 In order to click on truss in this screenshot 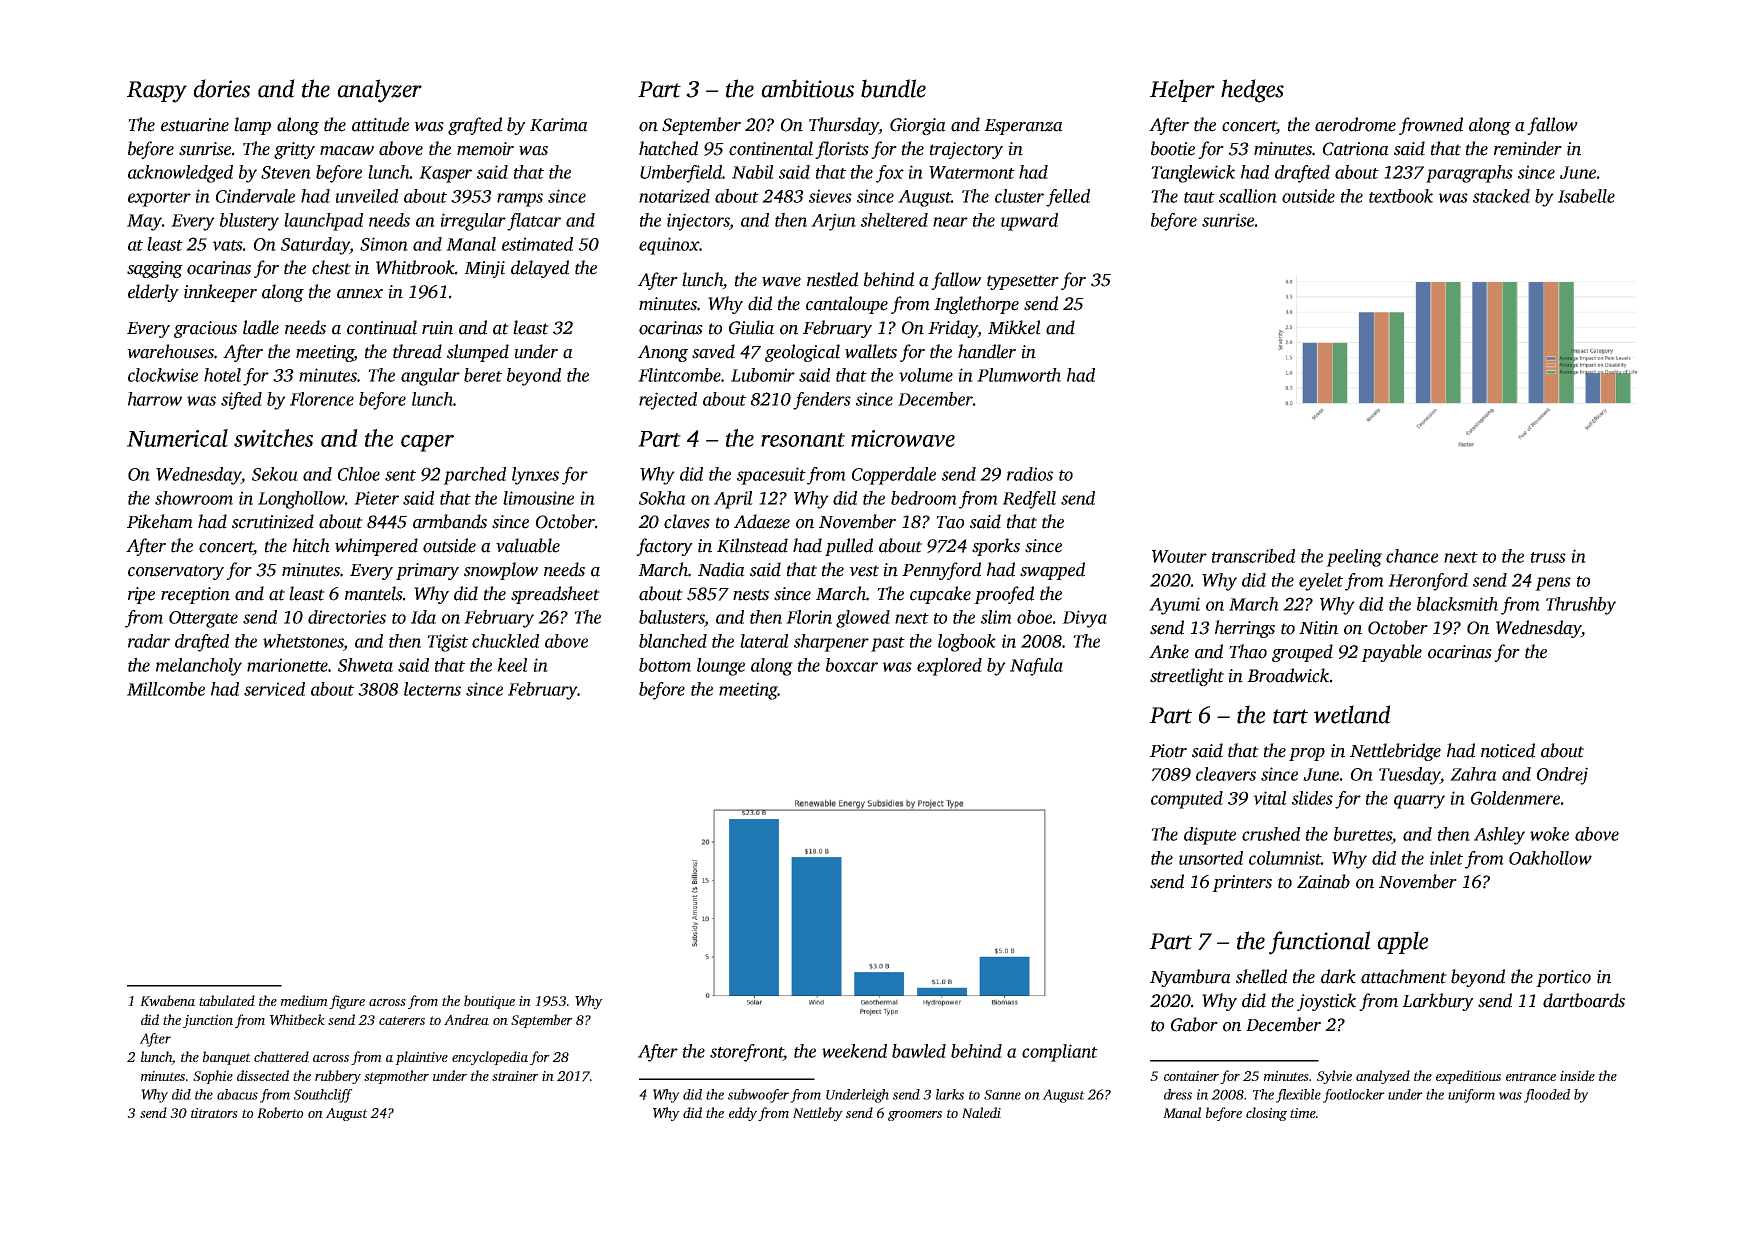, I will do `click(1548, 557)`.
